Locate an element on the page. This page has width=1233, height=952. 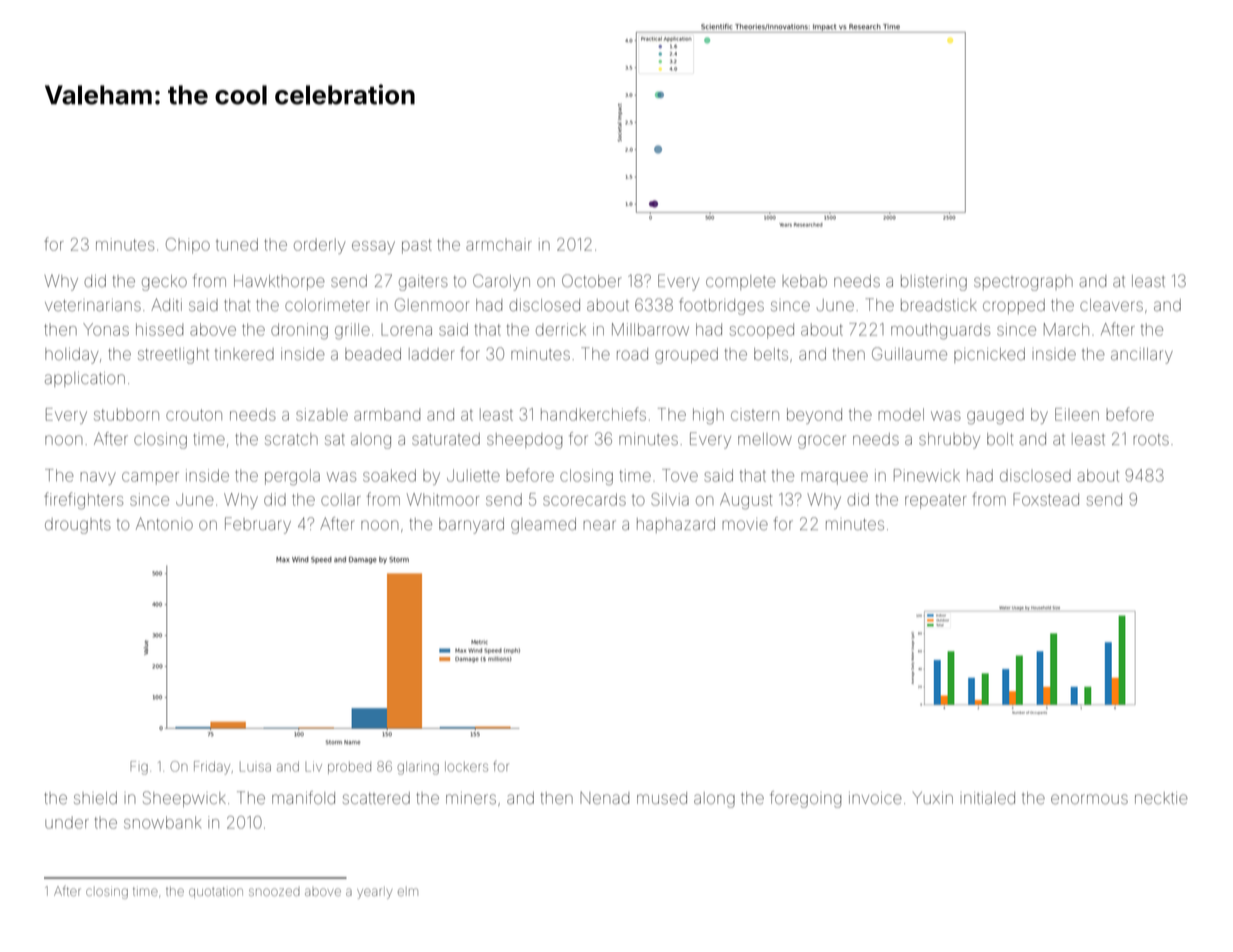
armchair is located at coordinates (499, 244).
